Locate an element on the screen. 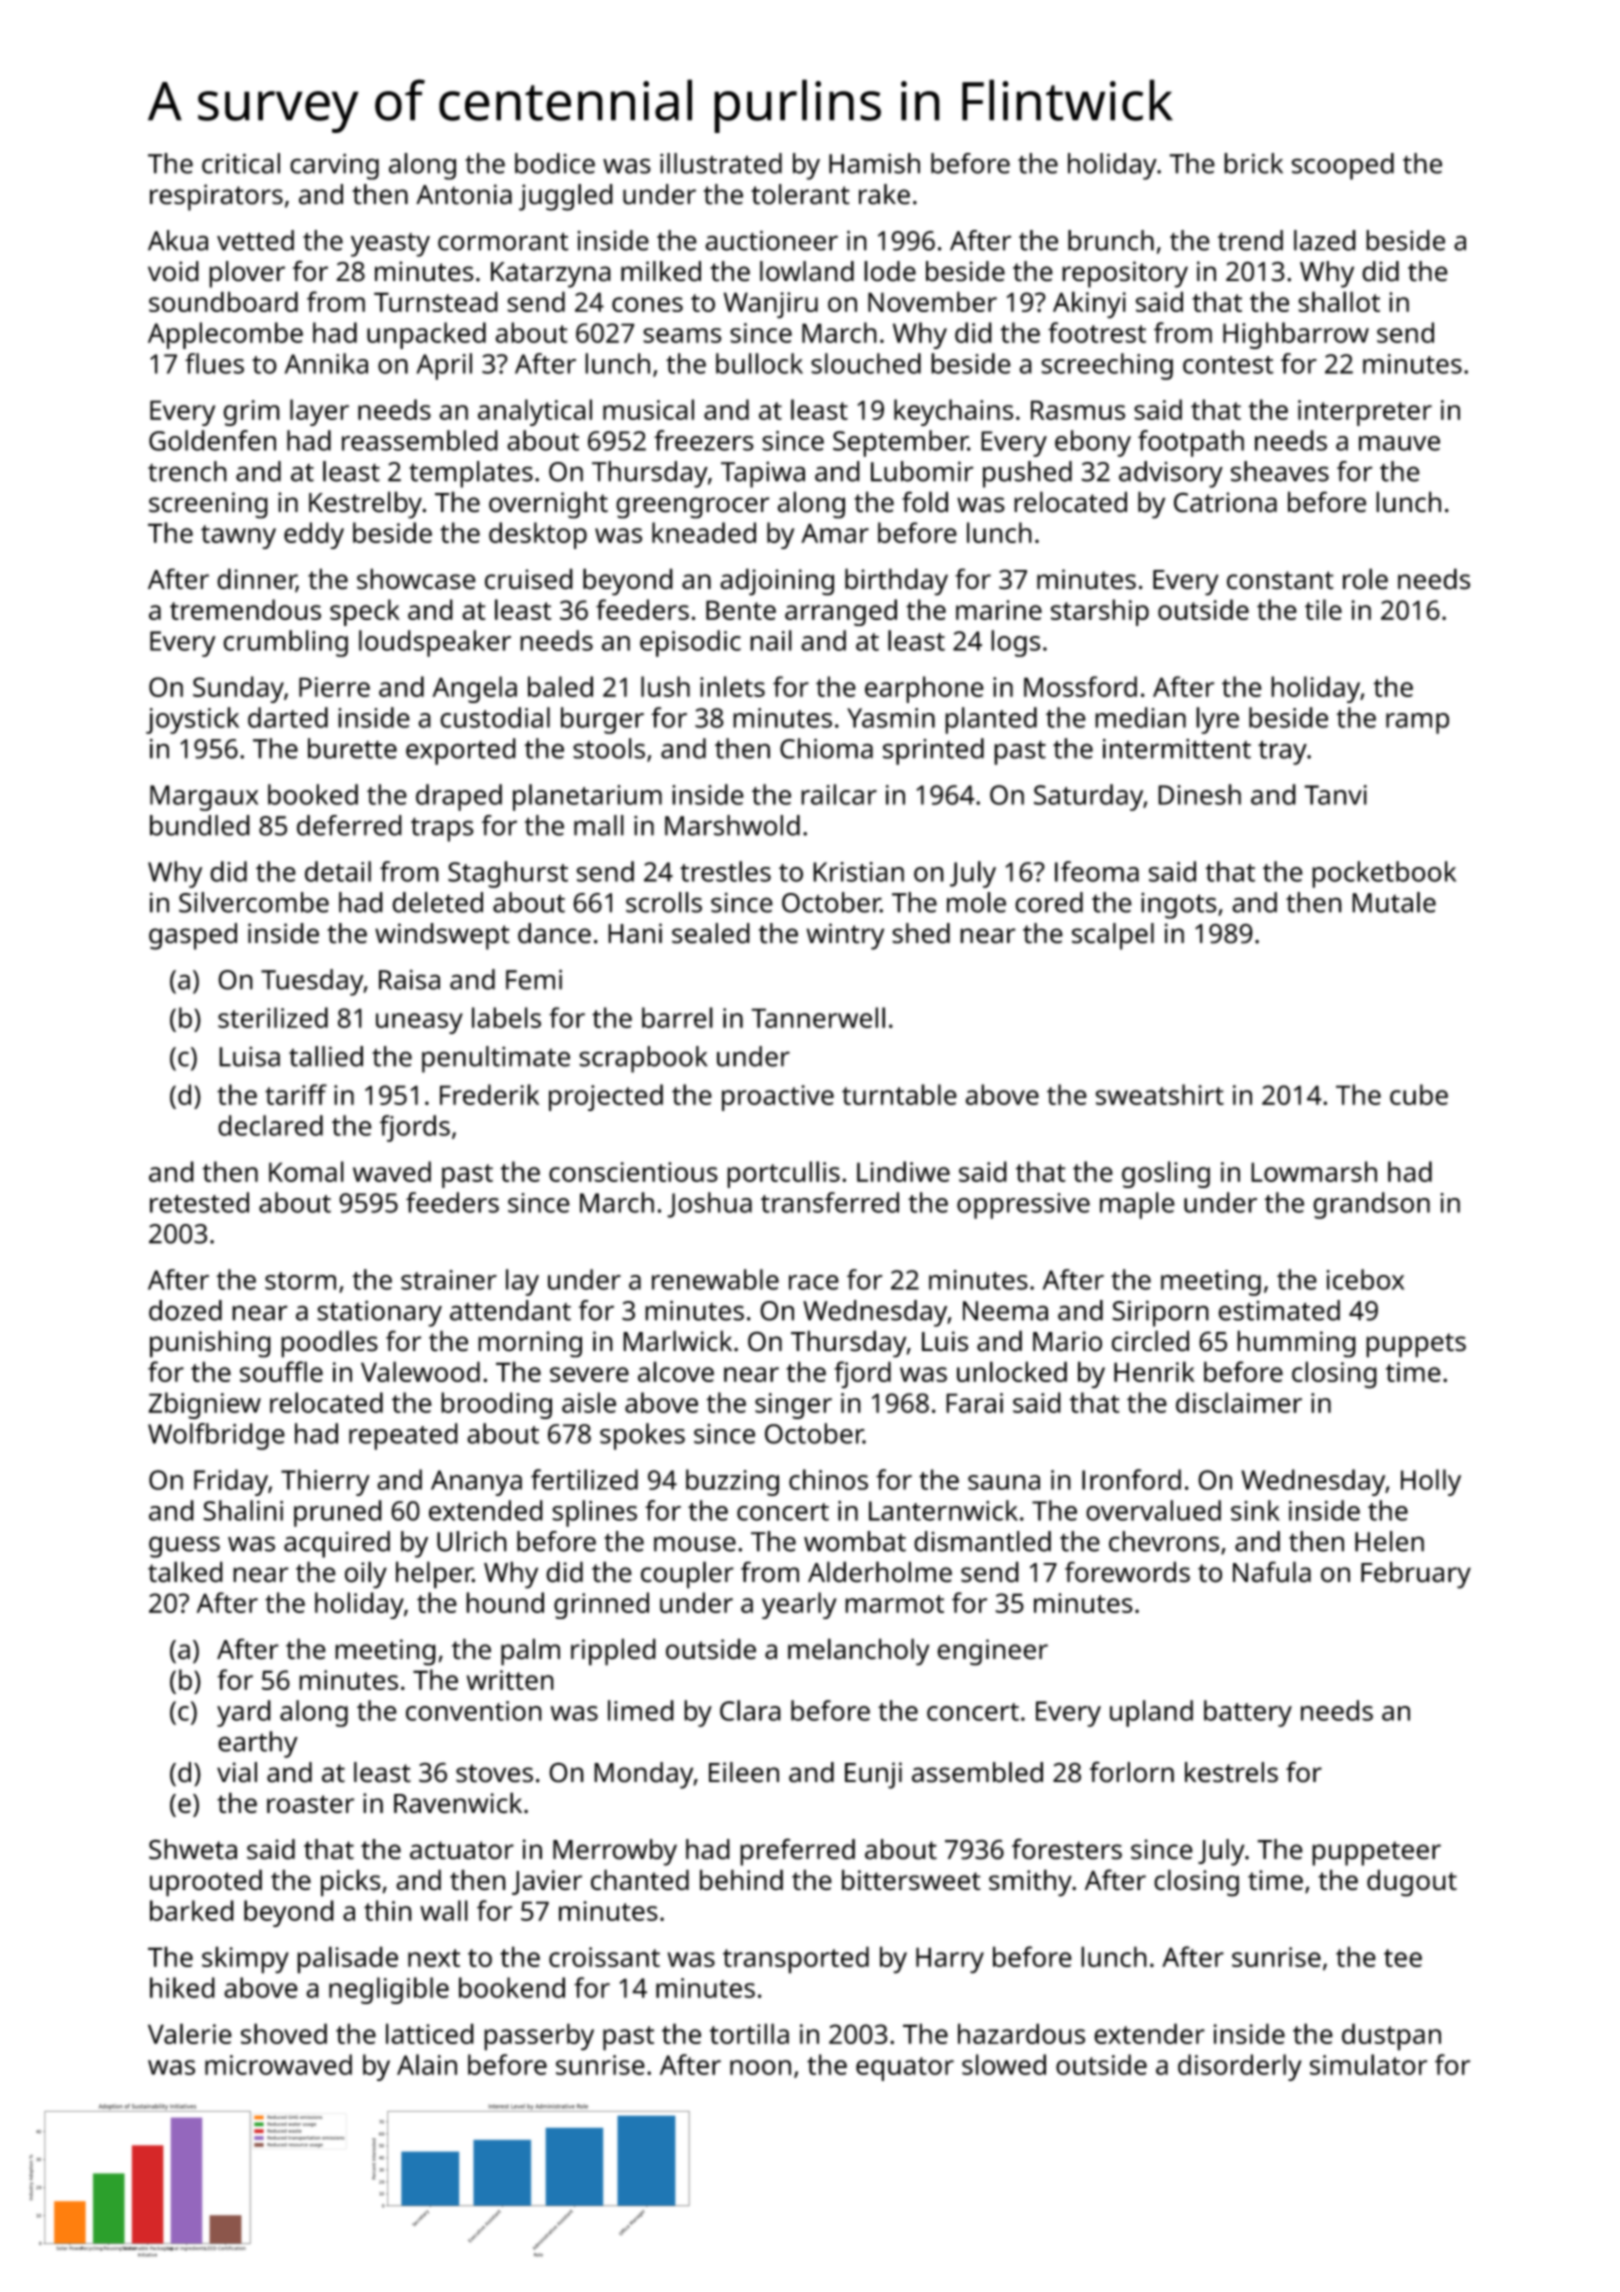 This screenshot has width=1620, height=2292. buzzing is located at coordinates (732, 1482).
